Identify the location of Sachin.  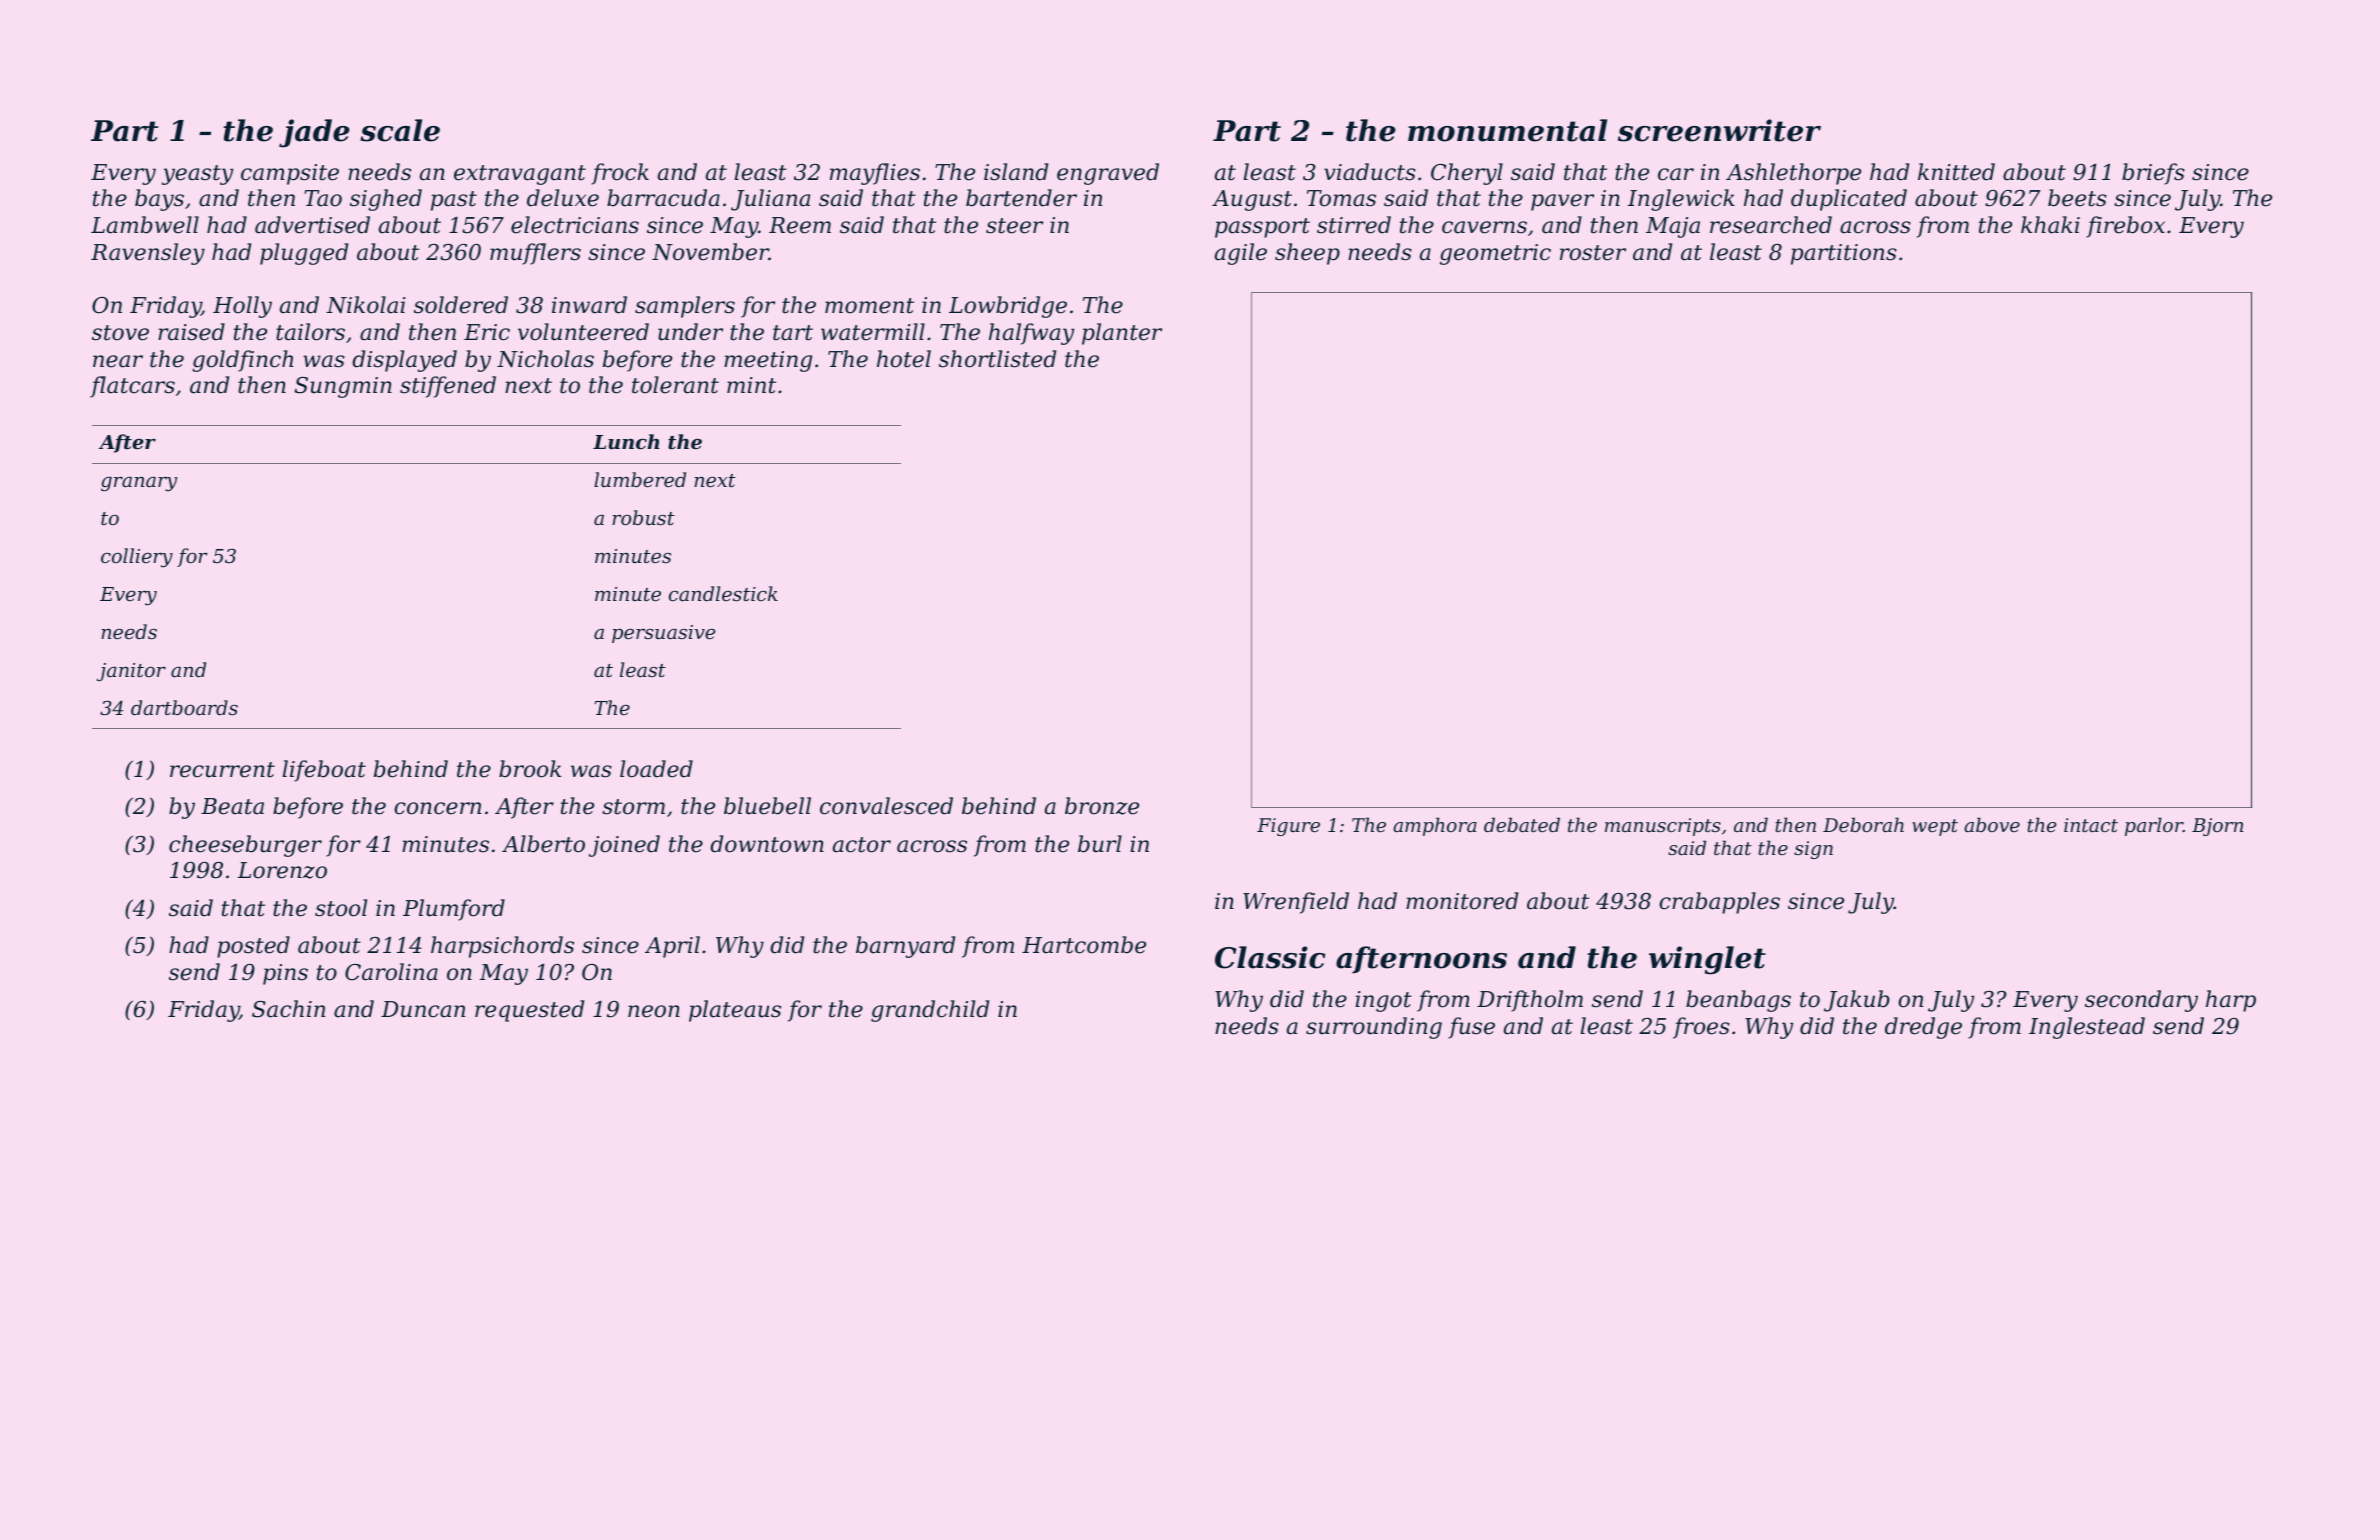
(288, 1009).
